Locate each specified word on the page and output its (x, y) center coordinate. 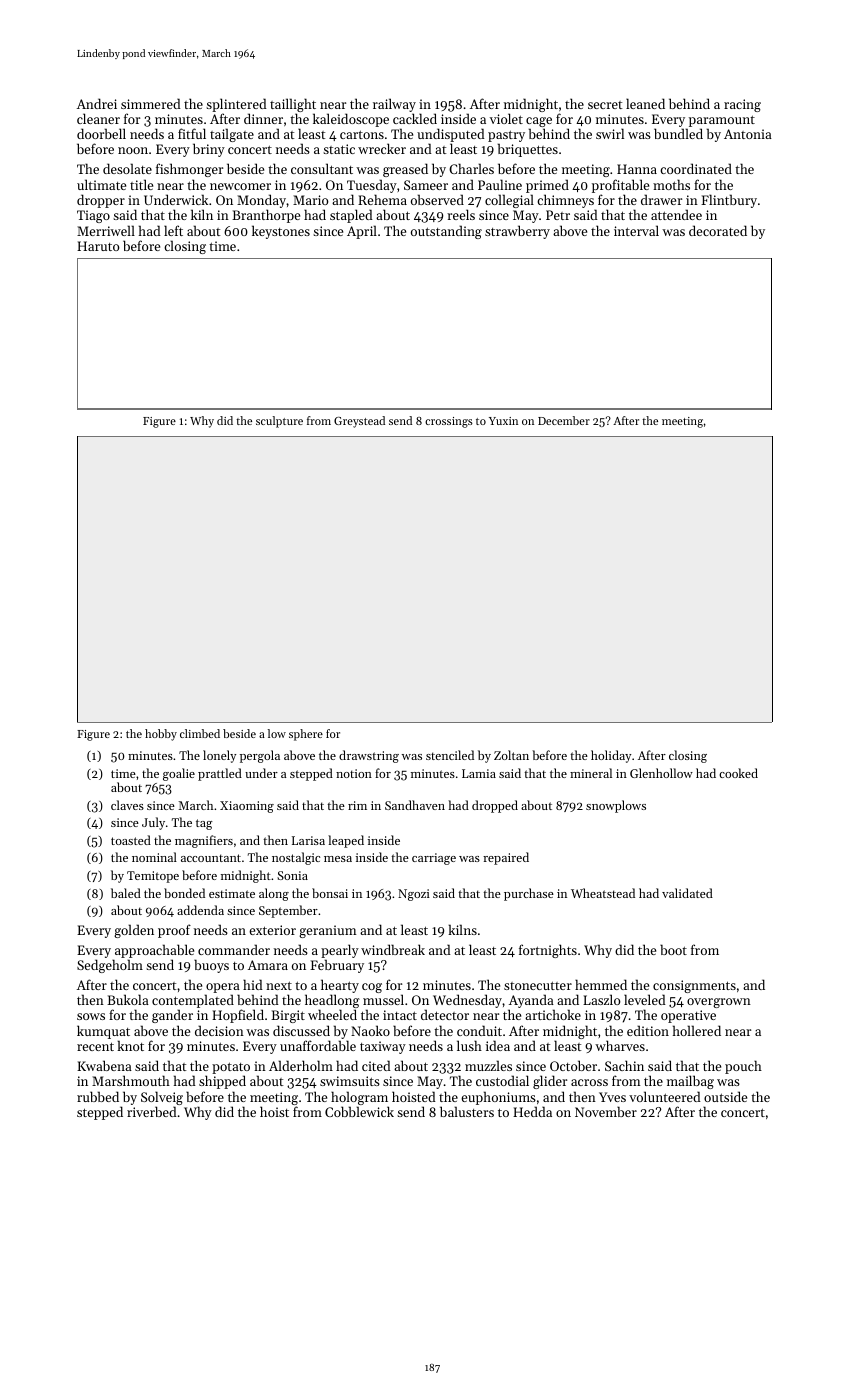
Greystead (359, 422)
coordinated (696, 168)
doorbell (101, 133)
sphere (306, 735)
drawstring (369, 756)
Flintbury (729, 201)
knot (130, 1045)
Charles (471, 168)
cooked (738, 773)
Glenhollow (661, 773)
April (362, 232)
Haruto (98, 246)
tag (204, 824)
